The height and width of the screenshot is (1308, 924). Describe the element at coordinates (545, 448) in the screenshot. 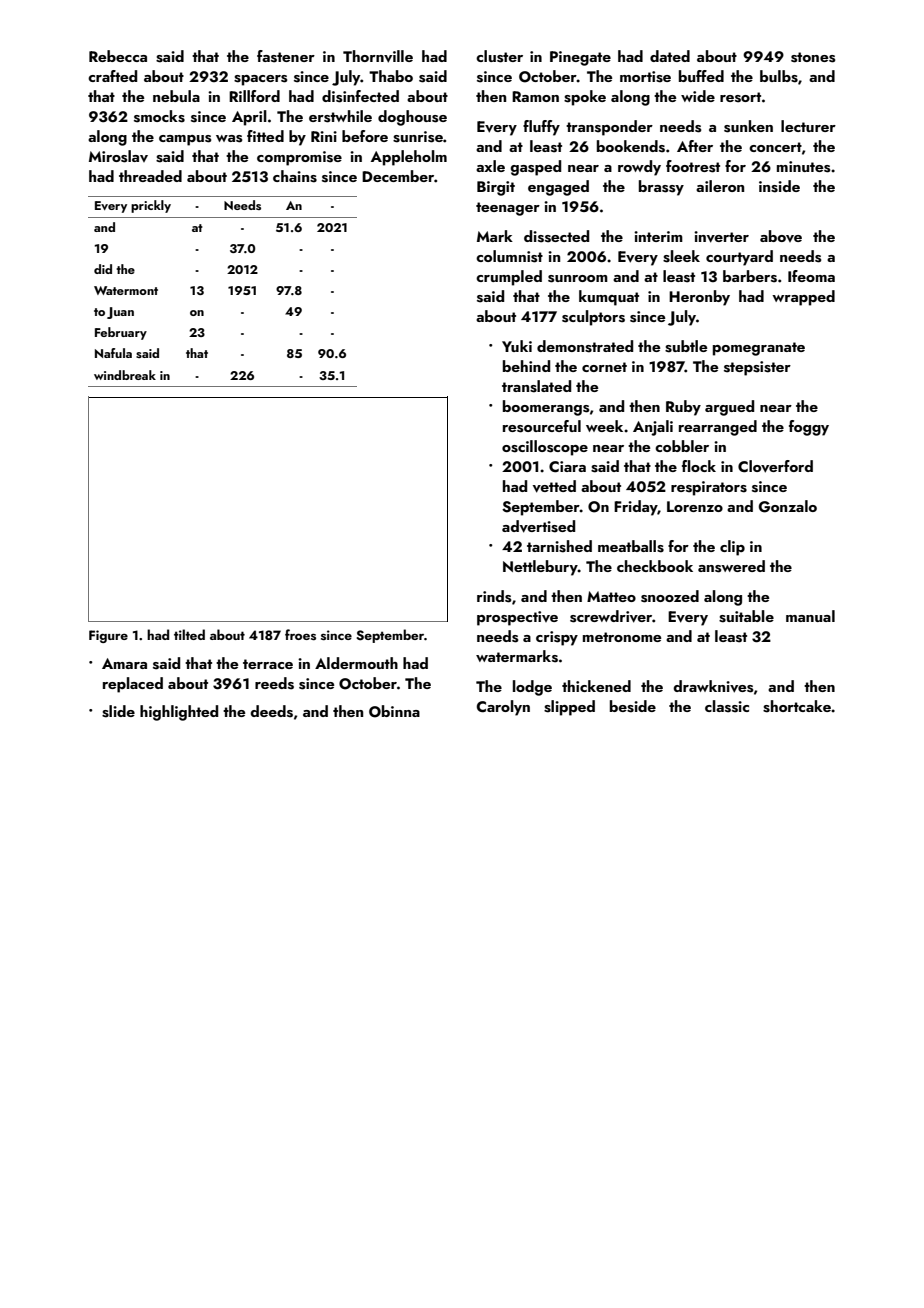

I see `oscilloscope` at that location.
